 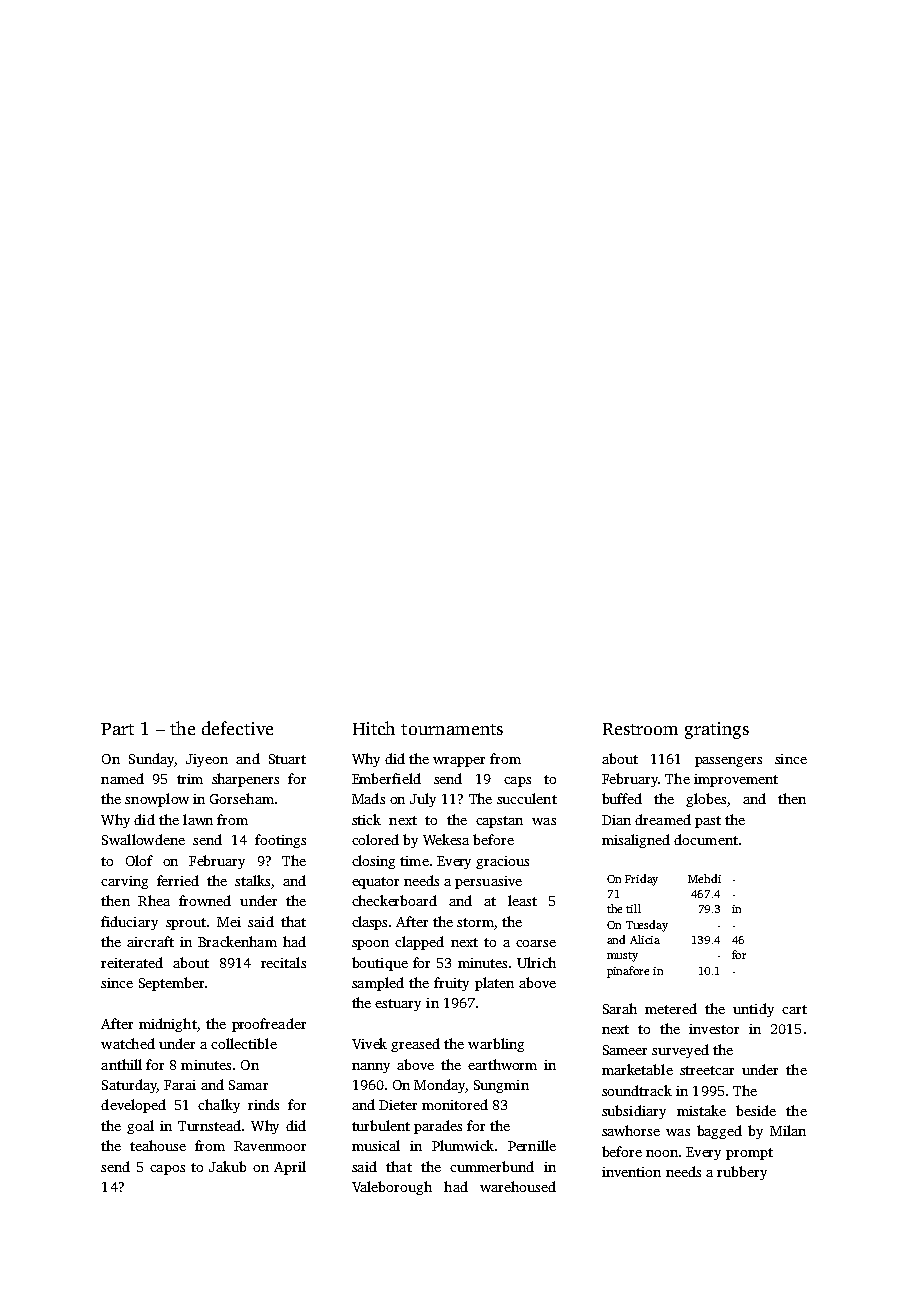 I want to click on proofreader, so click(x=269, y=1025).
